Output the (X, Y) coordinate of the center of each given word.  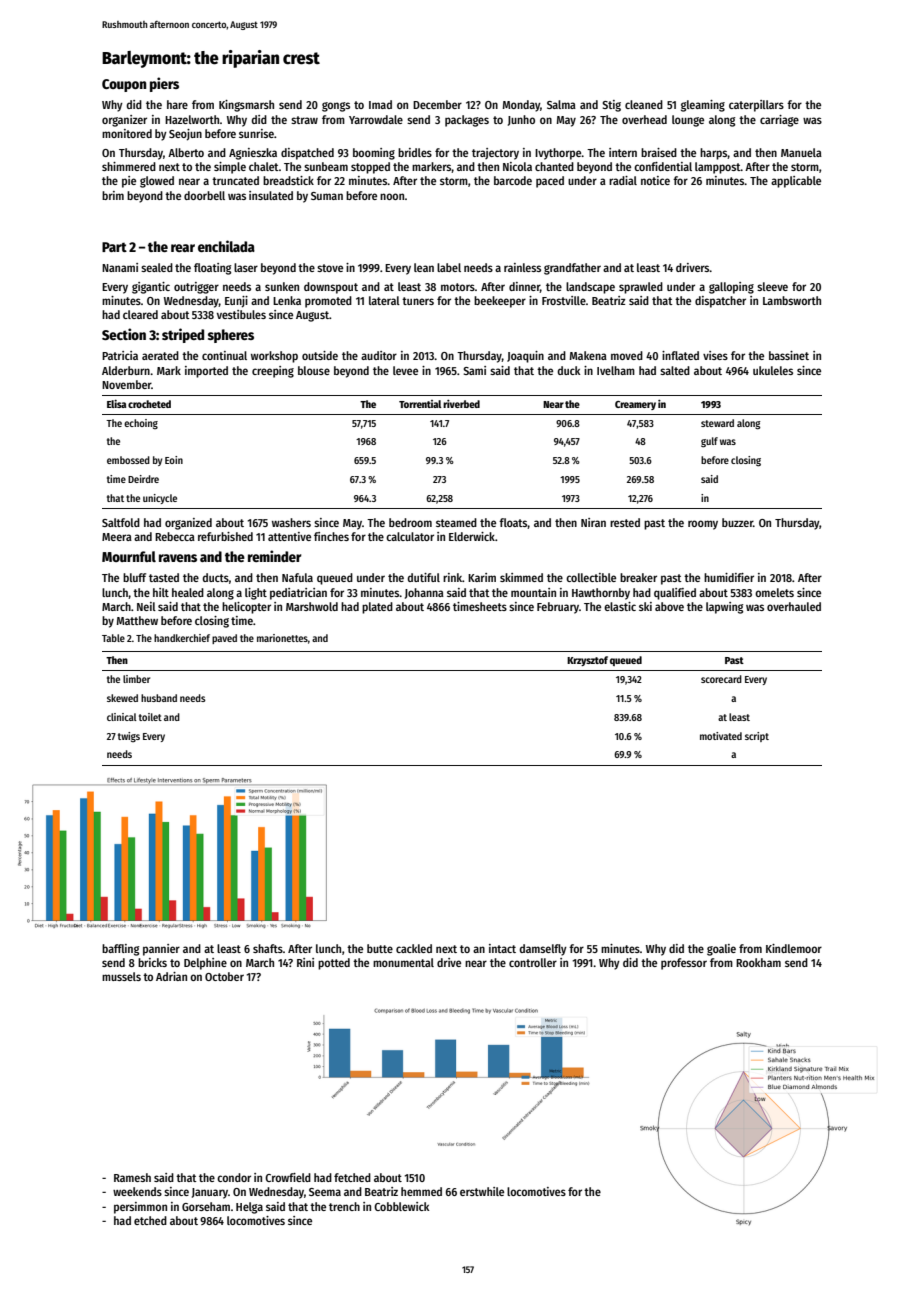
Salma (561, 104)
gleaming (703, 106)
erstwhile (482, 1191)
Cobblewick (401, 1206)
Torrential (420, 404)
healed (188, 592)
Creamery (635, 405)
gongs (336, 107)
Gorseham (206, 1206)
